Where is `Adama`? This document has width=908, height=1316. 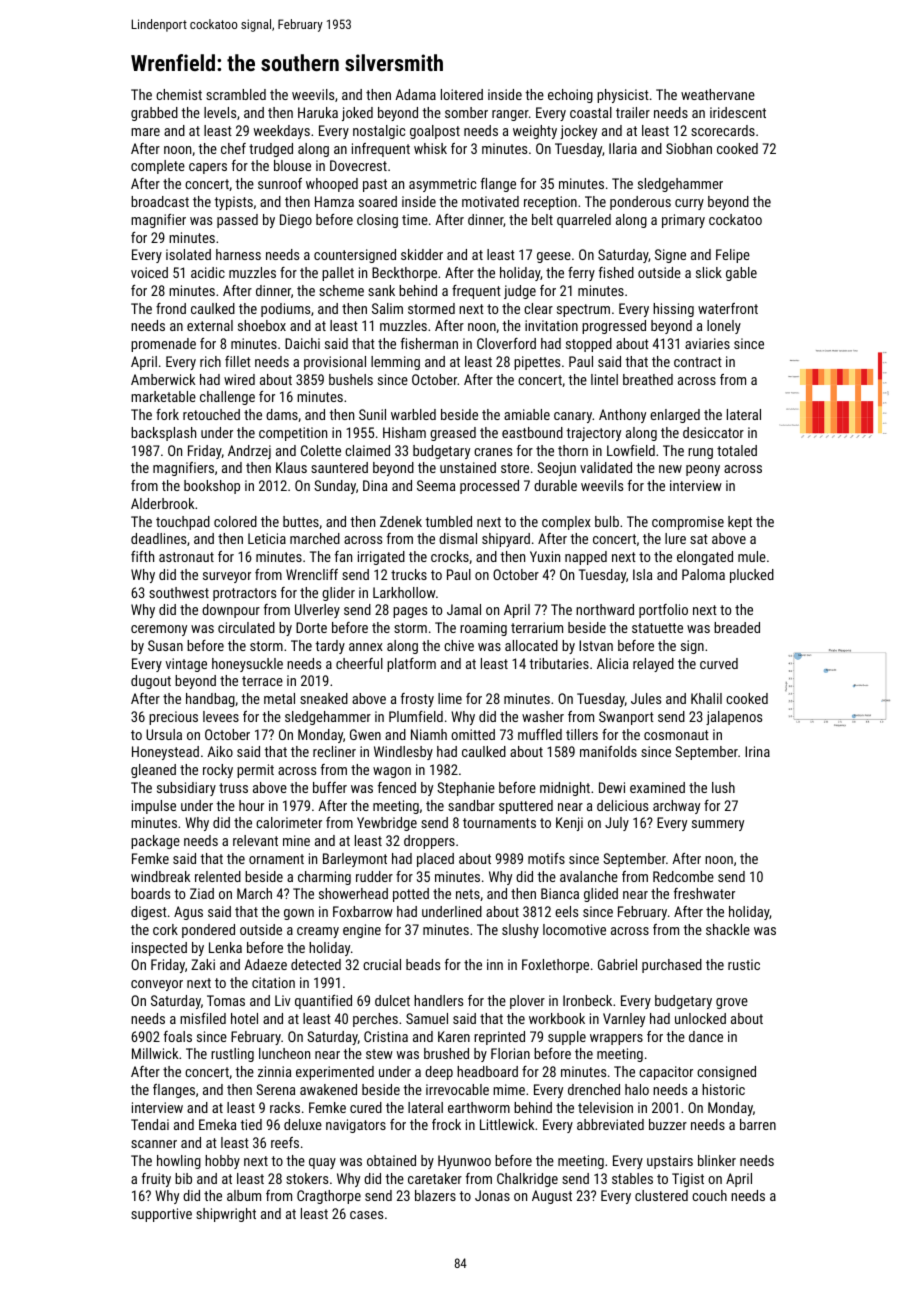
Adama is located at coordinates (415, 94).
